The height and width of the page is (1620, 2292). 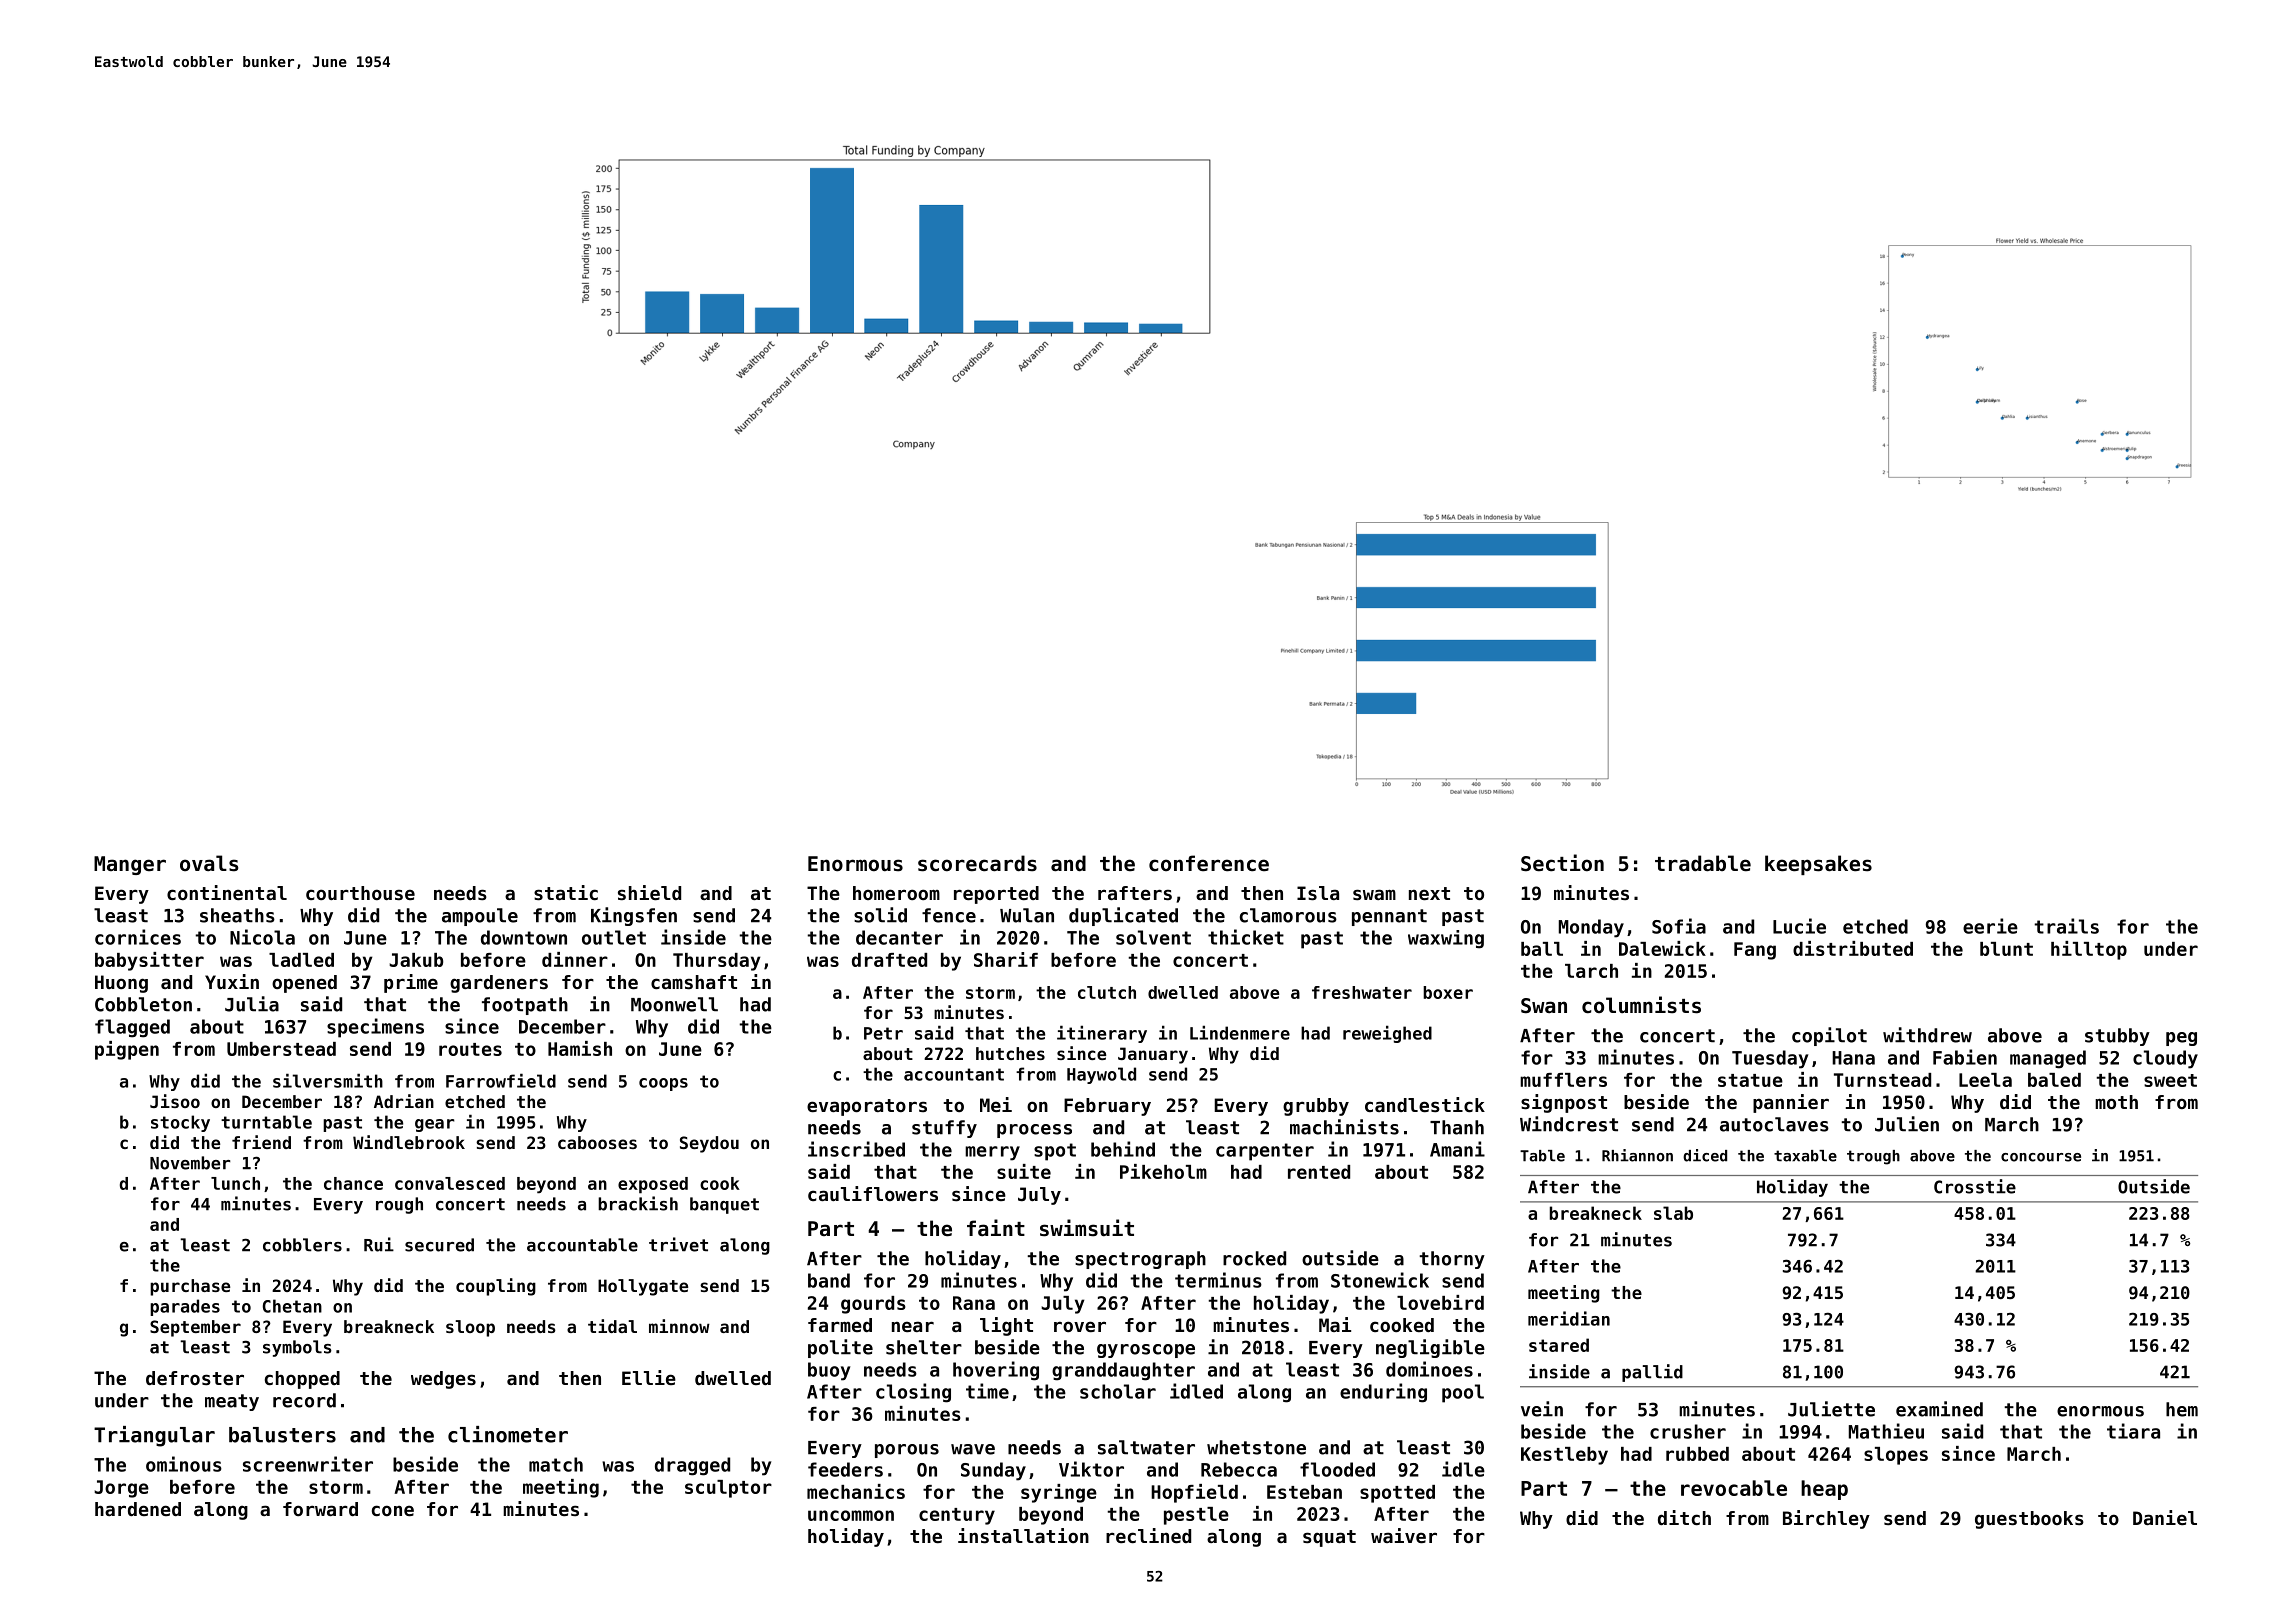 I want to click on Manger, so click(x=130, y=865).
